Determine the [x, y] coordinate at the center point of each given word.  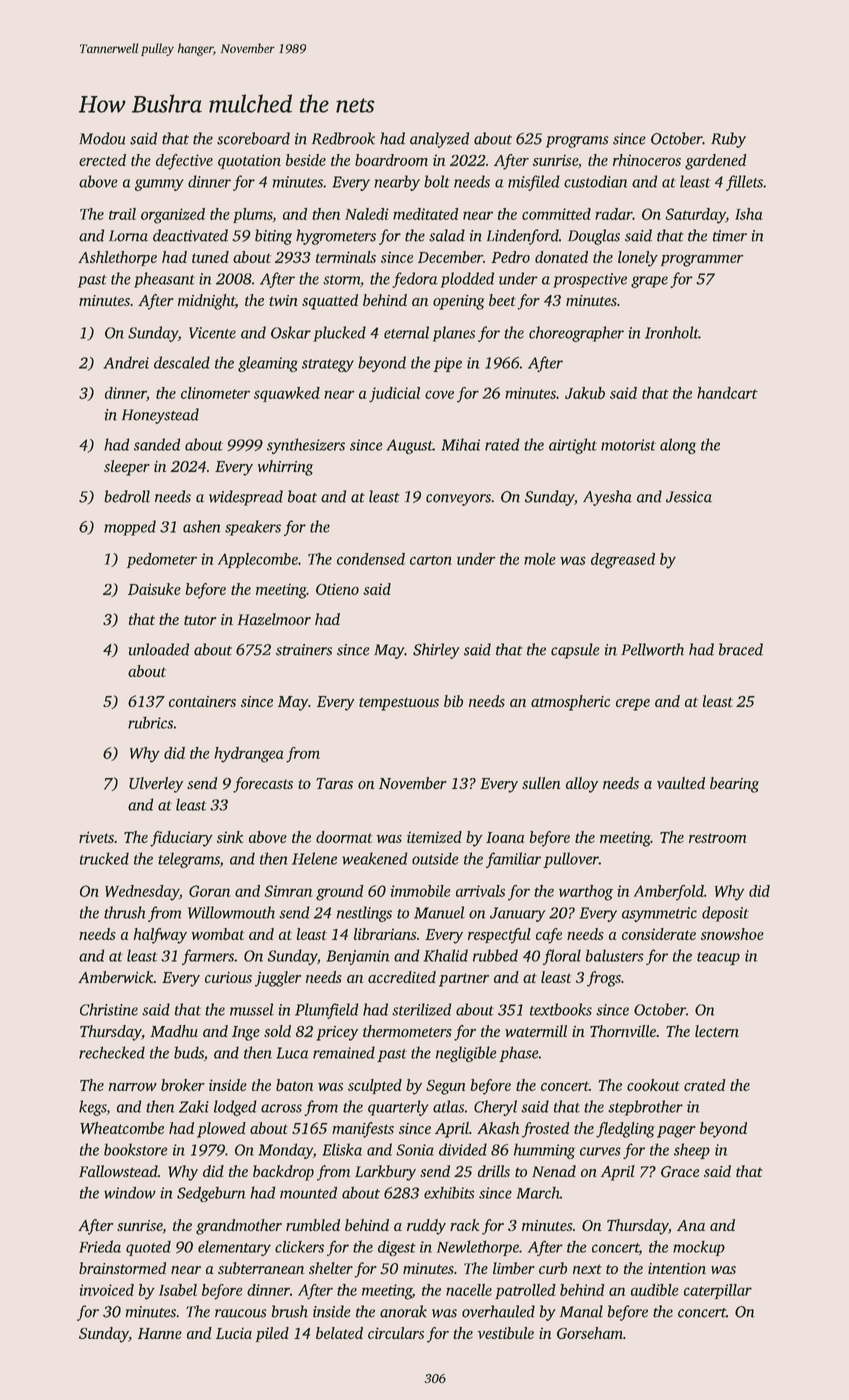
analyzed [439, 140]
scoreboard [253, 138]
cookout [653, 1085]
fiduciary [181, 839]
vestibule [506, 1333]
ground [339, 893]
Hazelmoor [274, 619]
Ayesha [607, 498]
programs [577, 142]
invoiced [106, 1290]
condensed [371, 559]
